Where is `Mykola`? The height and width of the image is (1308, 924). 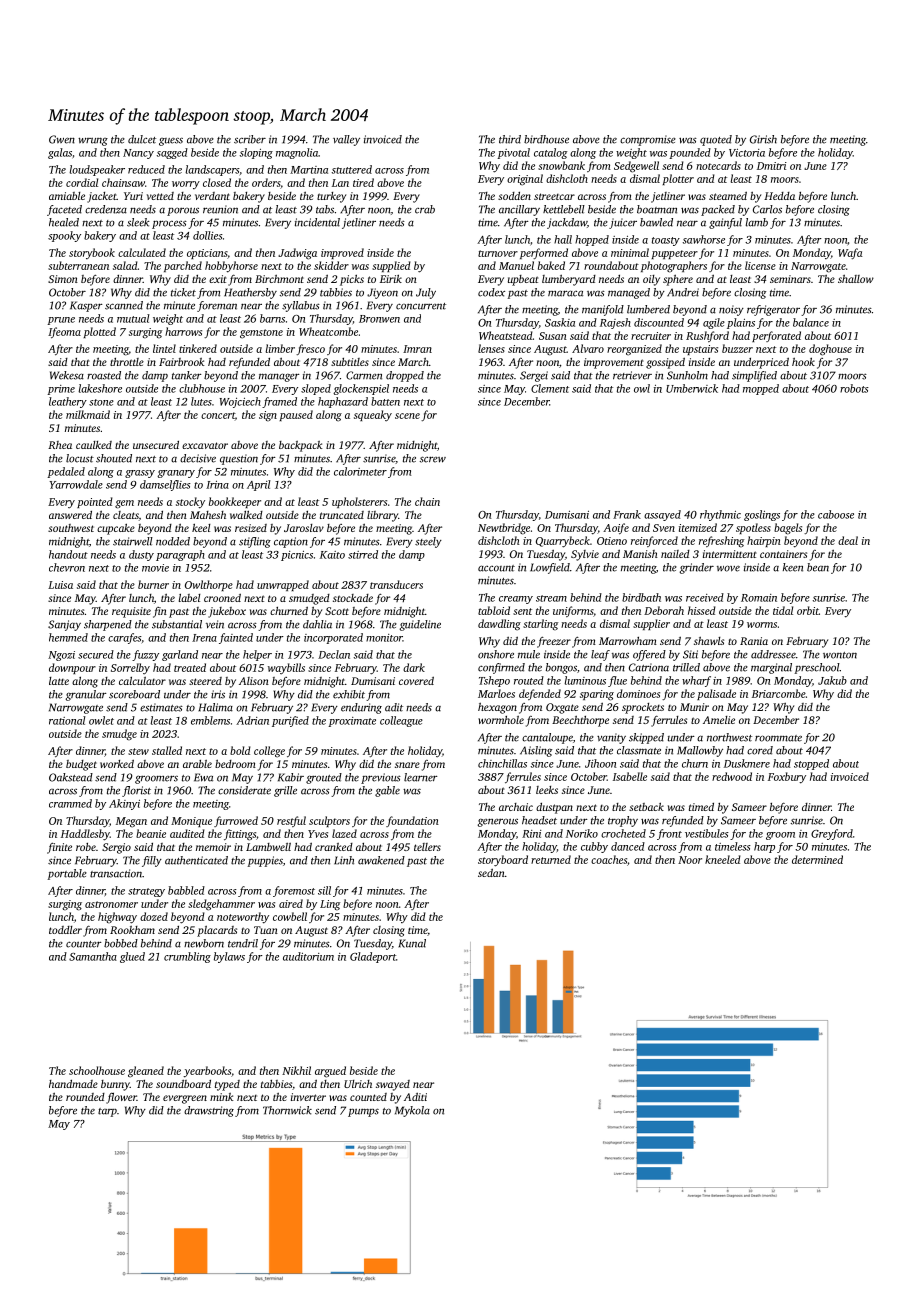 Mykola is located at coordinates (412, 1111).
